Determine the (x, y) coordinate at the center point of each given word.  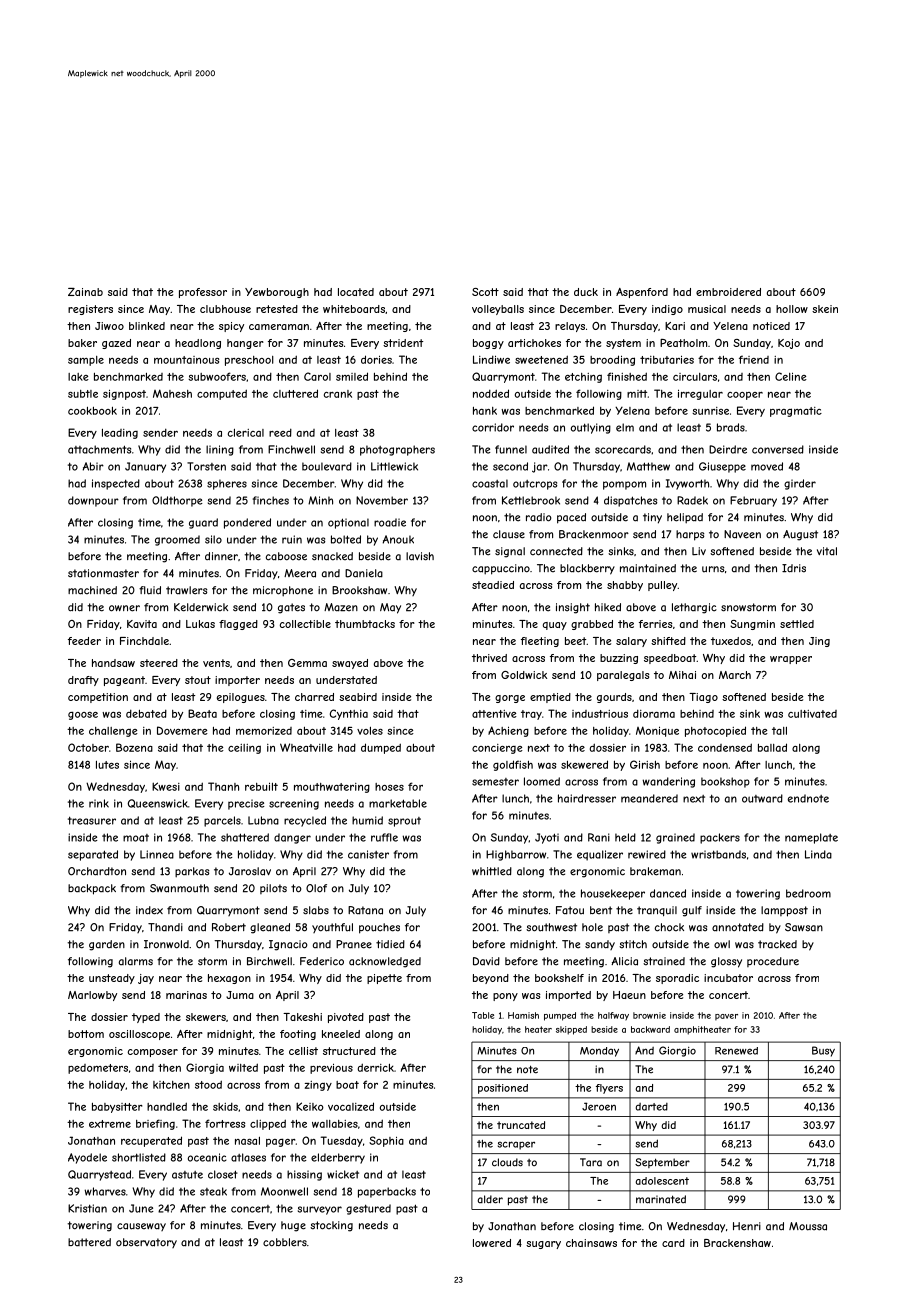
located (356, 292)
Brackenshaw (737, 1243)
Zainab (85, 292)
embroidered (728, 292)
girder (800, 484)
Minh (320, 500)
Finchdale (144, 641)
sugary (543, 1245)
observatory (146, 1243)
